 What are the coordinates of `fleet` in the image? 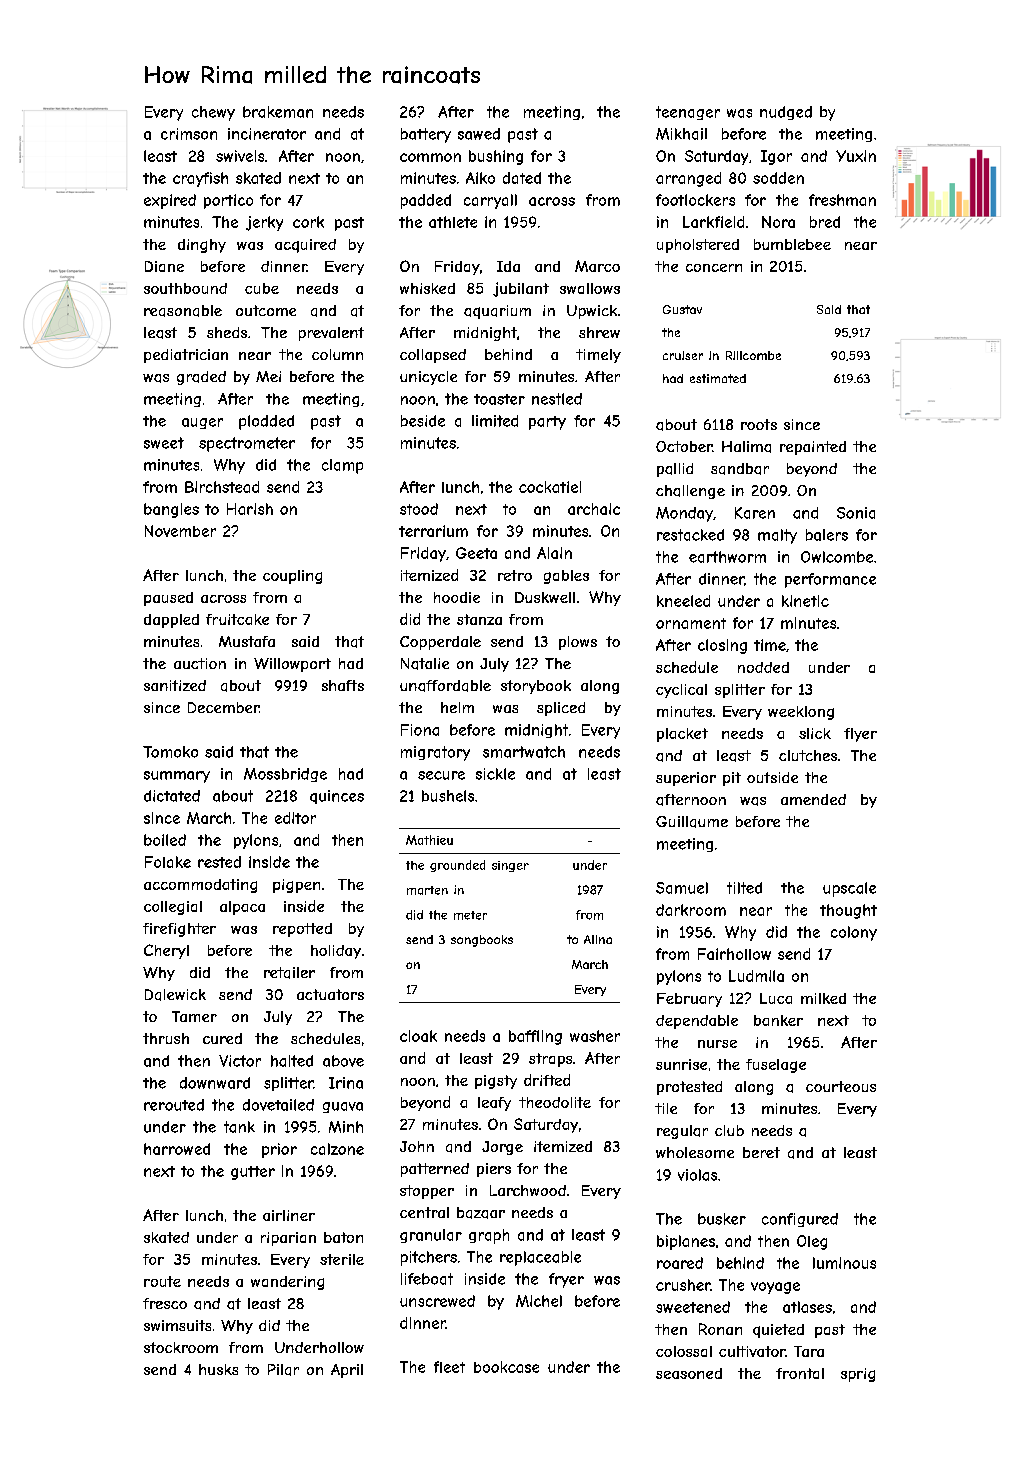 It's located at (449, 1367).
